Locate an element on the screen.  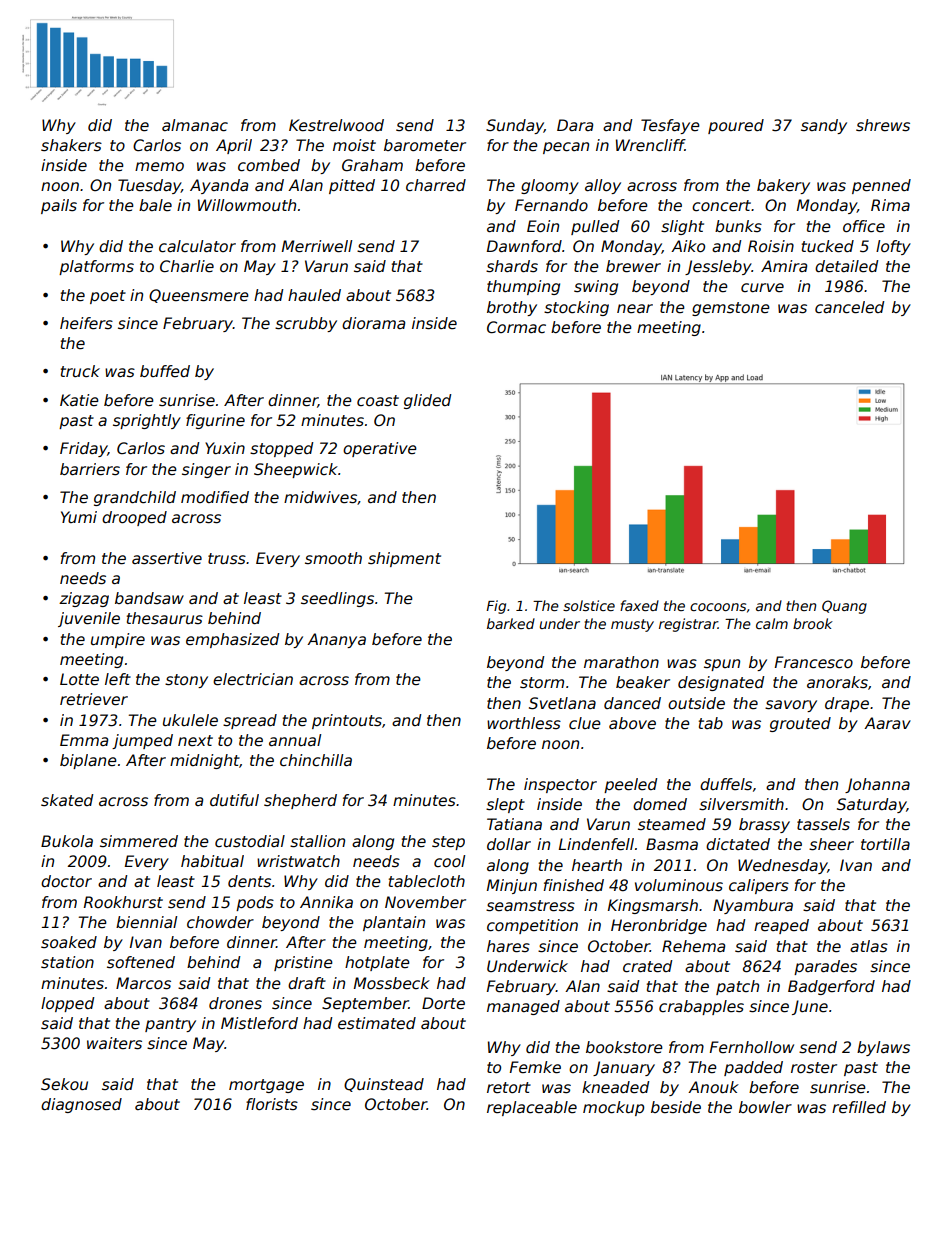
replaceable is located at coordinates (532, 1108).
